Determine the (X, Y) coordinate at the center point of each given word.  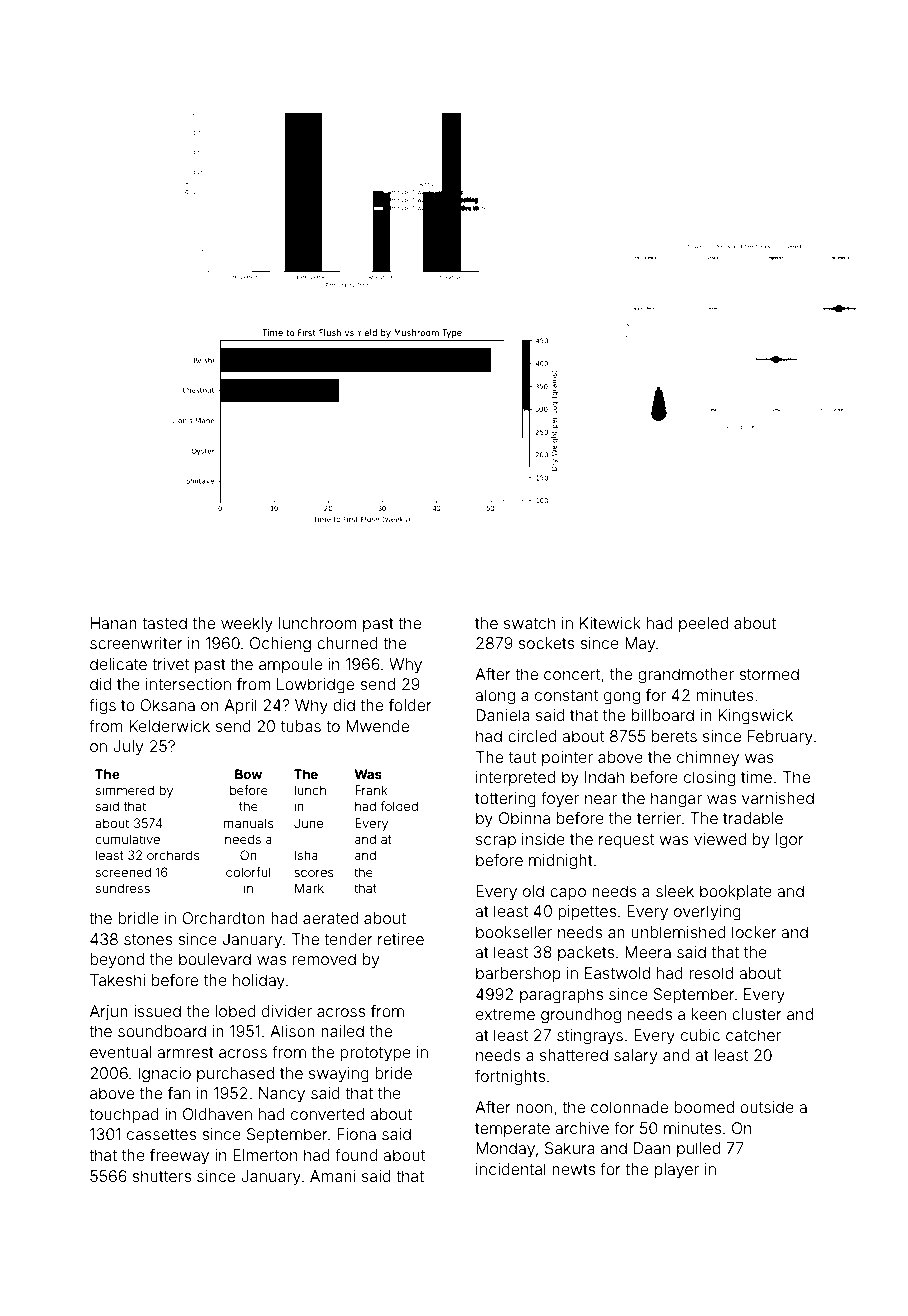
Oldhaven (217, 1114)
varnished (778, 798)
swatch (529, 623)
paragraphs (561, 996)
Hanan (114, 623)
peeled (703, 624)
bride (393, 1073)
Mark (309, 888)
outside (767, 1107)
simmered (125, 790)
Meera (648, 952)
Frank (371, 790)
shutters (161, 1176)
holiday (259, 982)
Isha (306, 855)
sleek (675, 891)
